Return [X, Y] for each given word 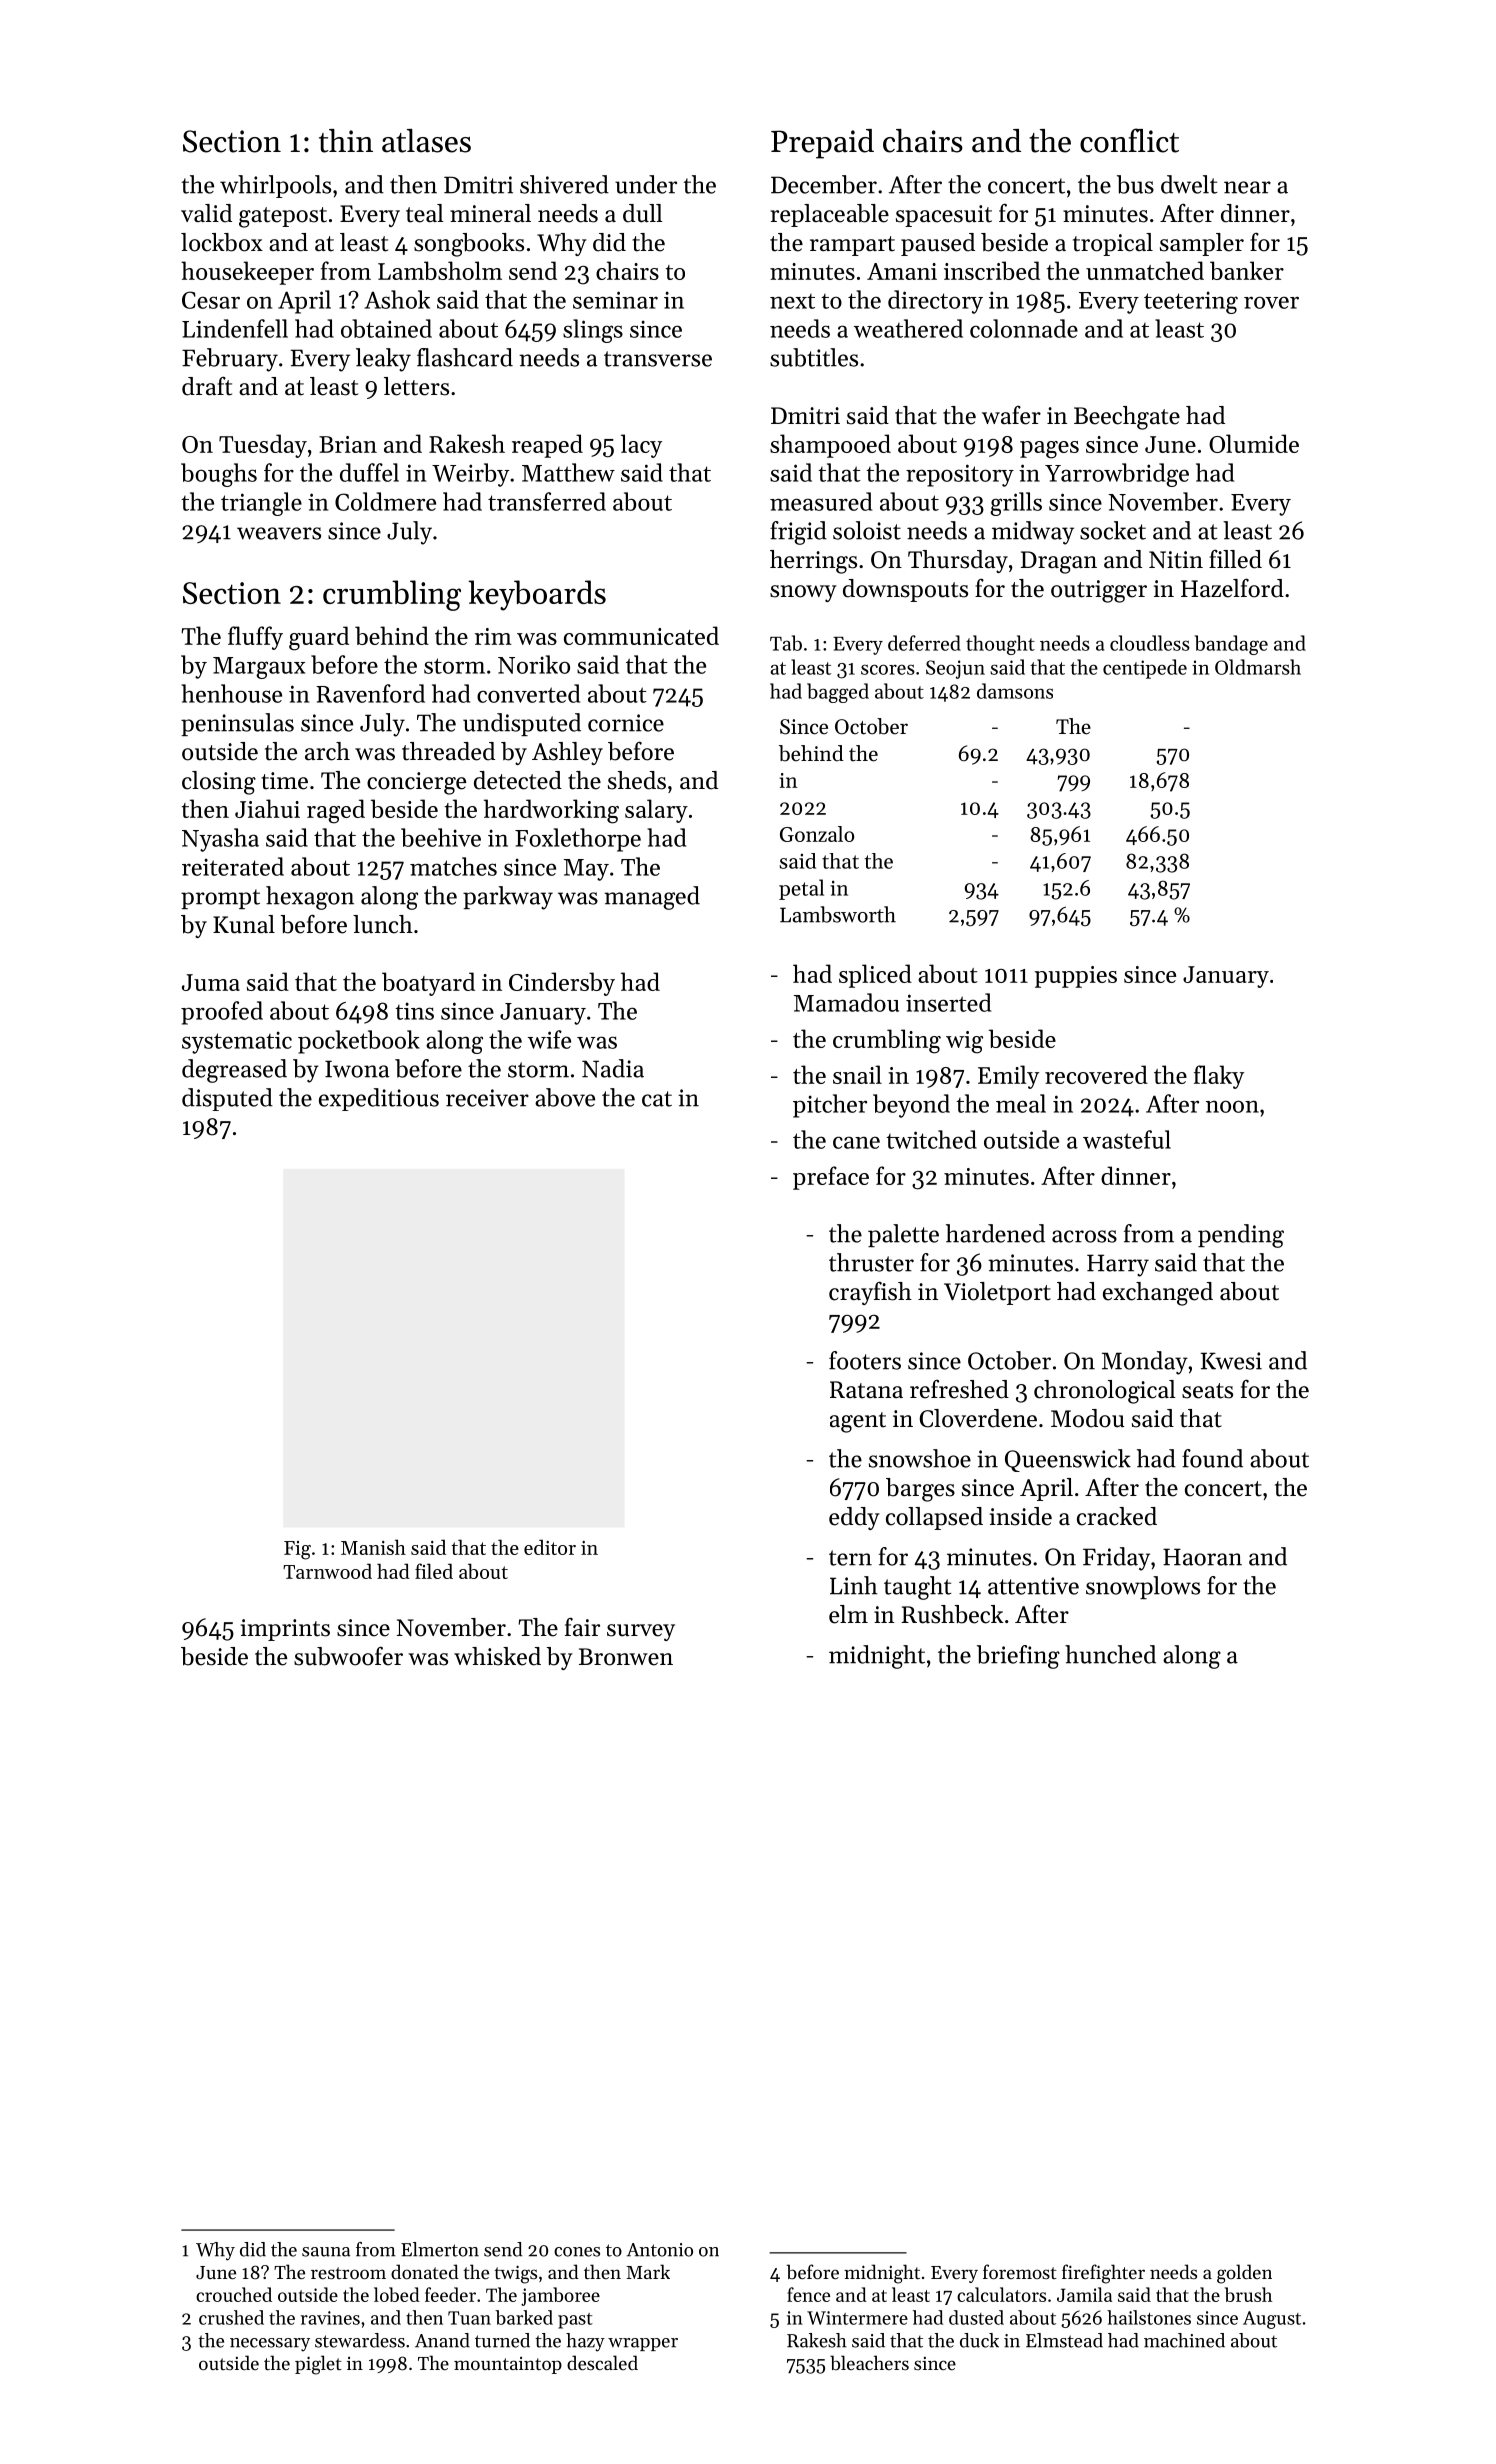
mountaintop [508, 2365]
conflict [1129, 140]
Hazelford [1232, 588]
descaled [602, 2362]
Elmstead [1064, 2340]
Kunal [244, 924]
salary [656, 811]
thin [346, 141]
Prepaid [822, 144]
